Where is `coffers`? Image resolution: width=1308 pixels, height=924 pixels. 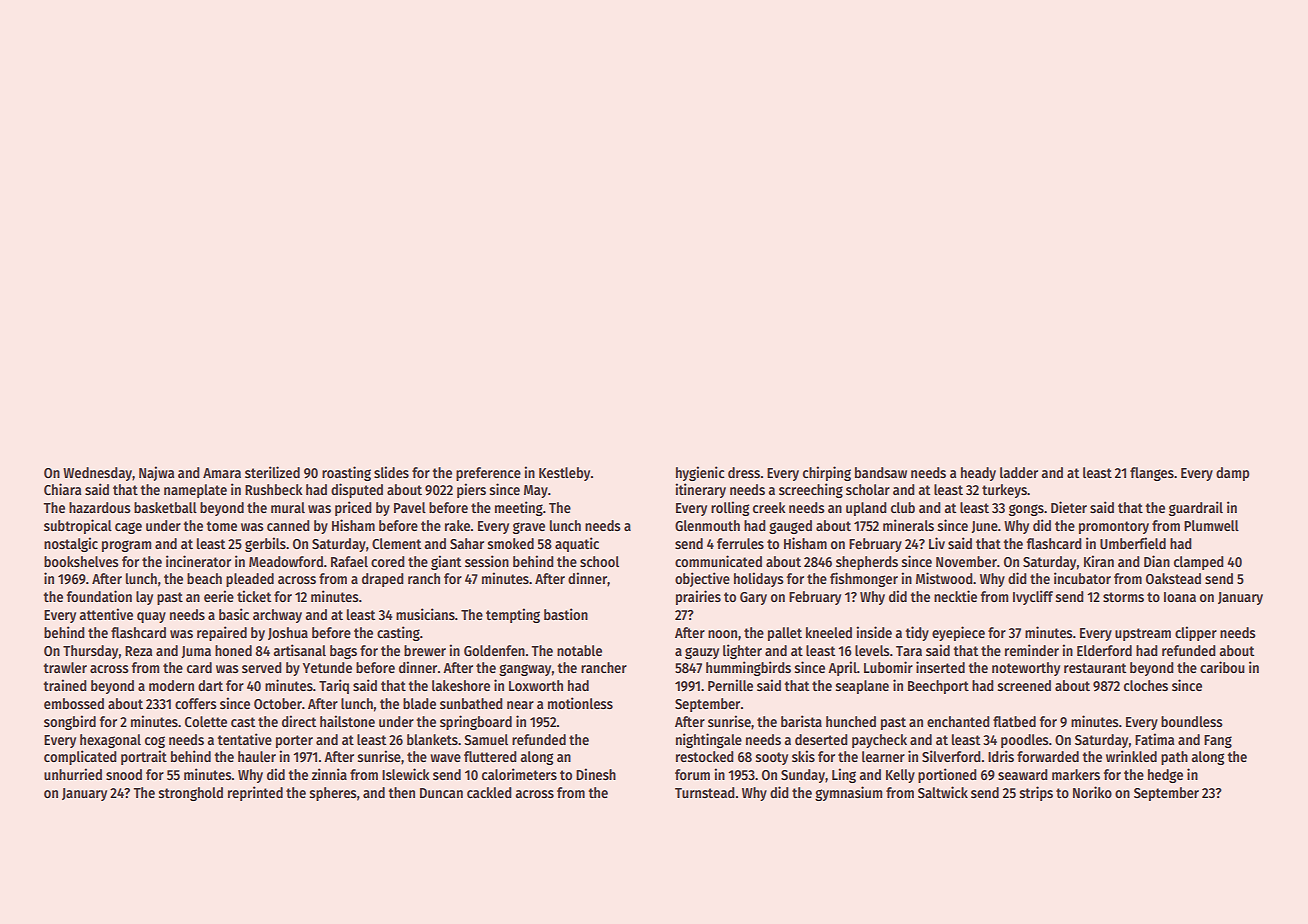
coffers is located at coordinates (196, 703).
